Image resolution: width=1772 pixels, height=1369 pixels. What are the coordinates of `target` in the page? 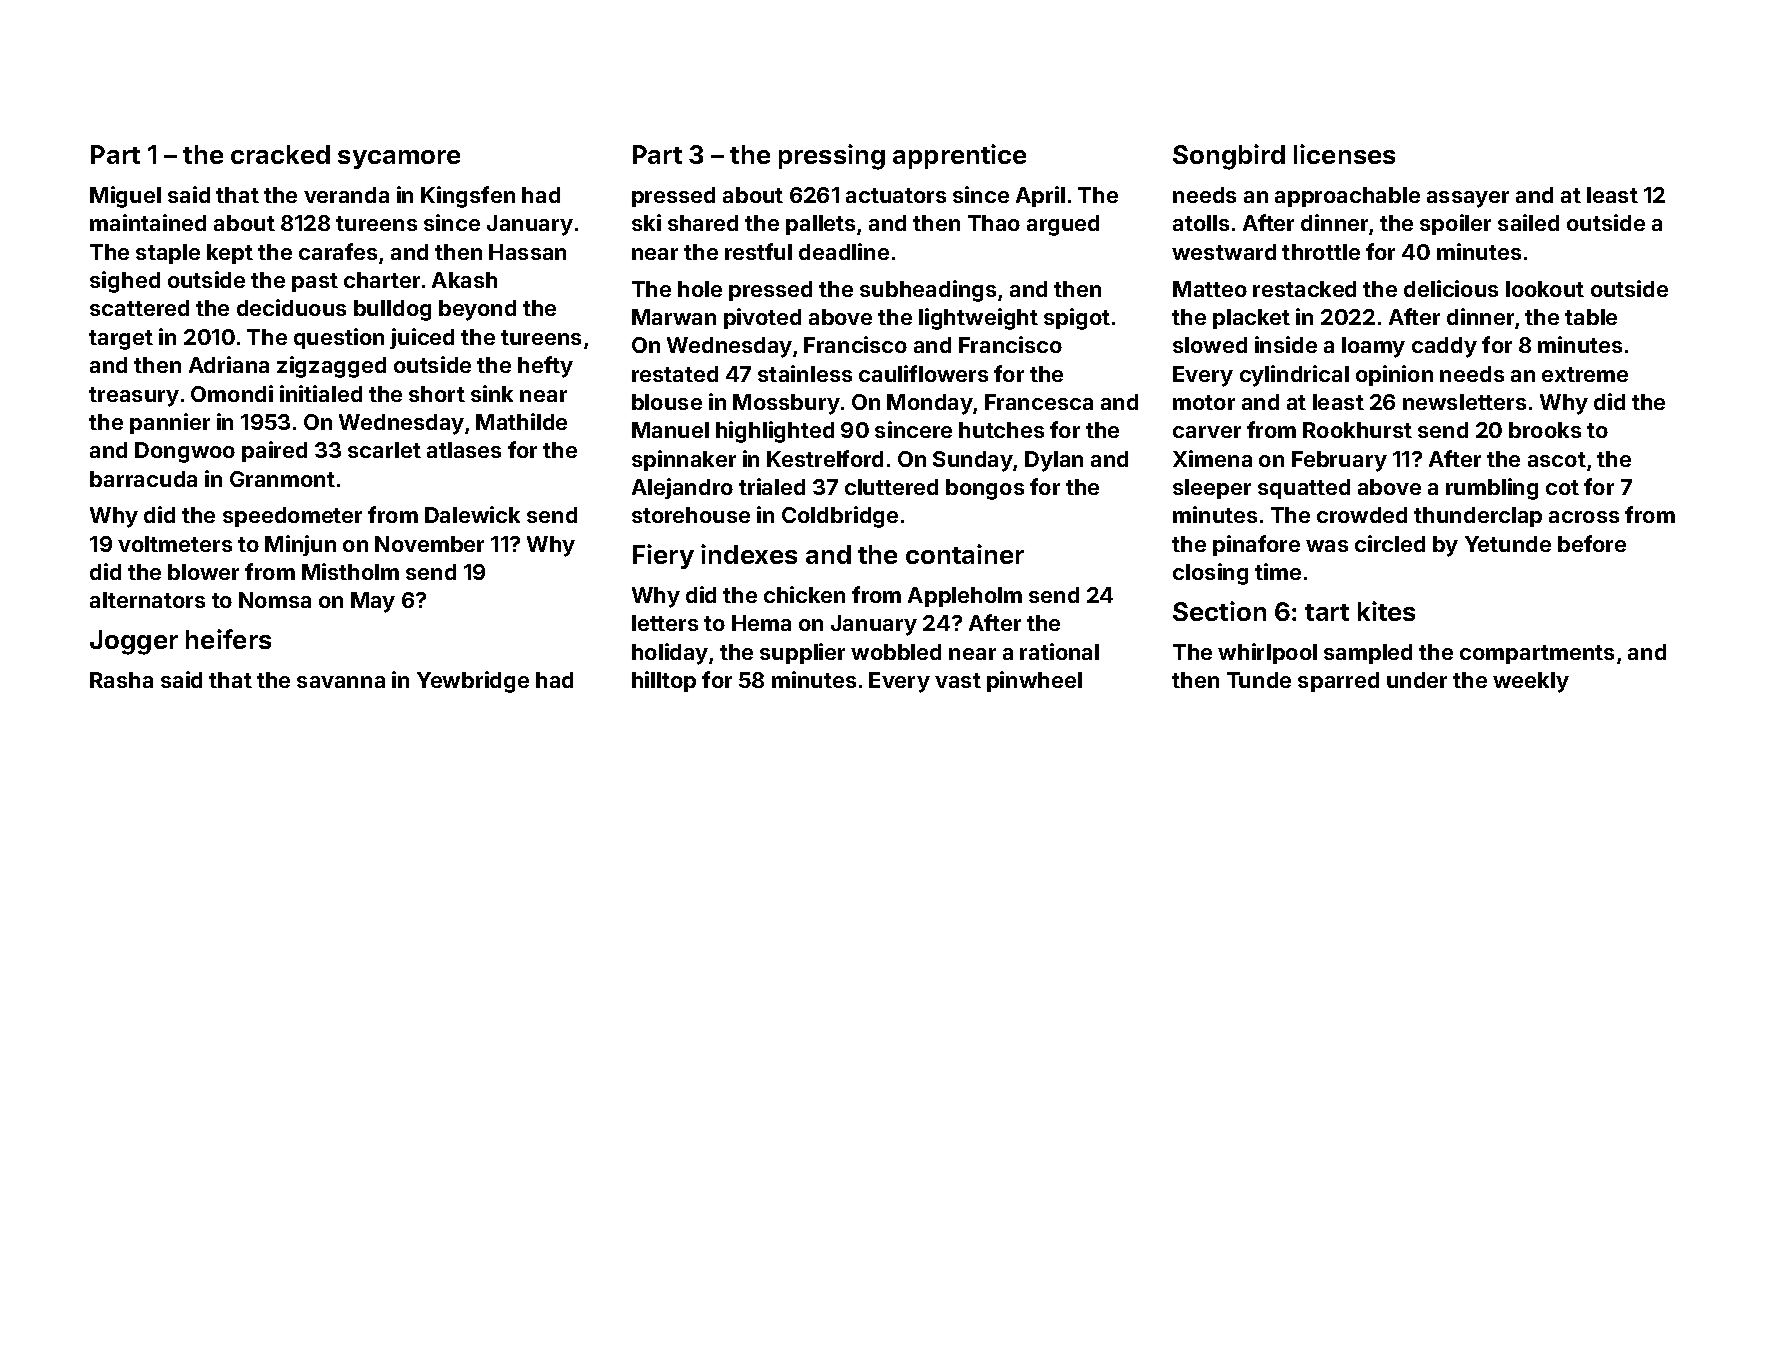 It's located at (121, 340).
